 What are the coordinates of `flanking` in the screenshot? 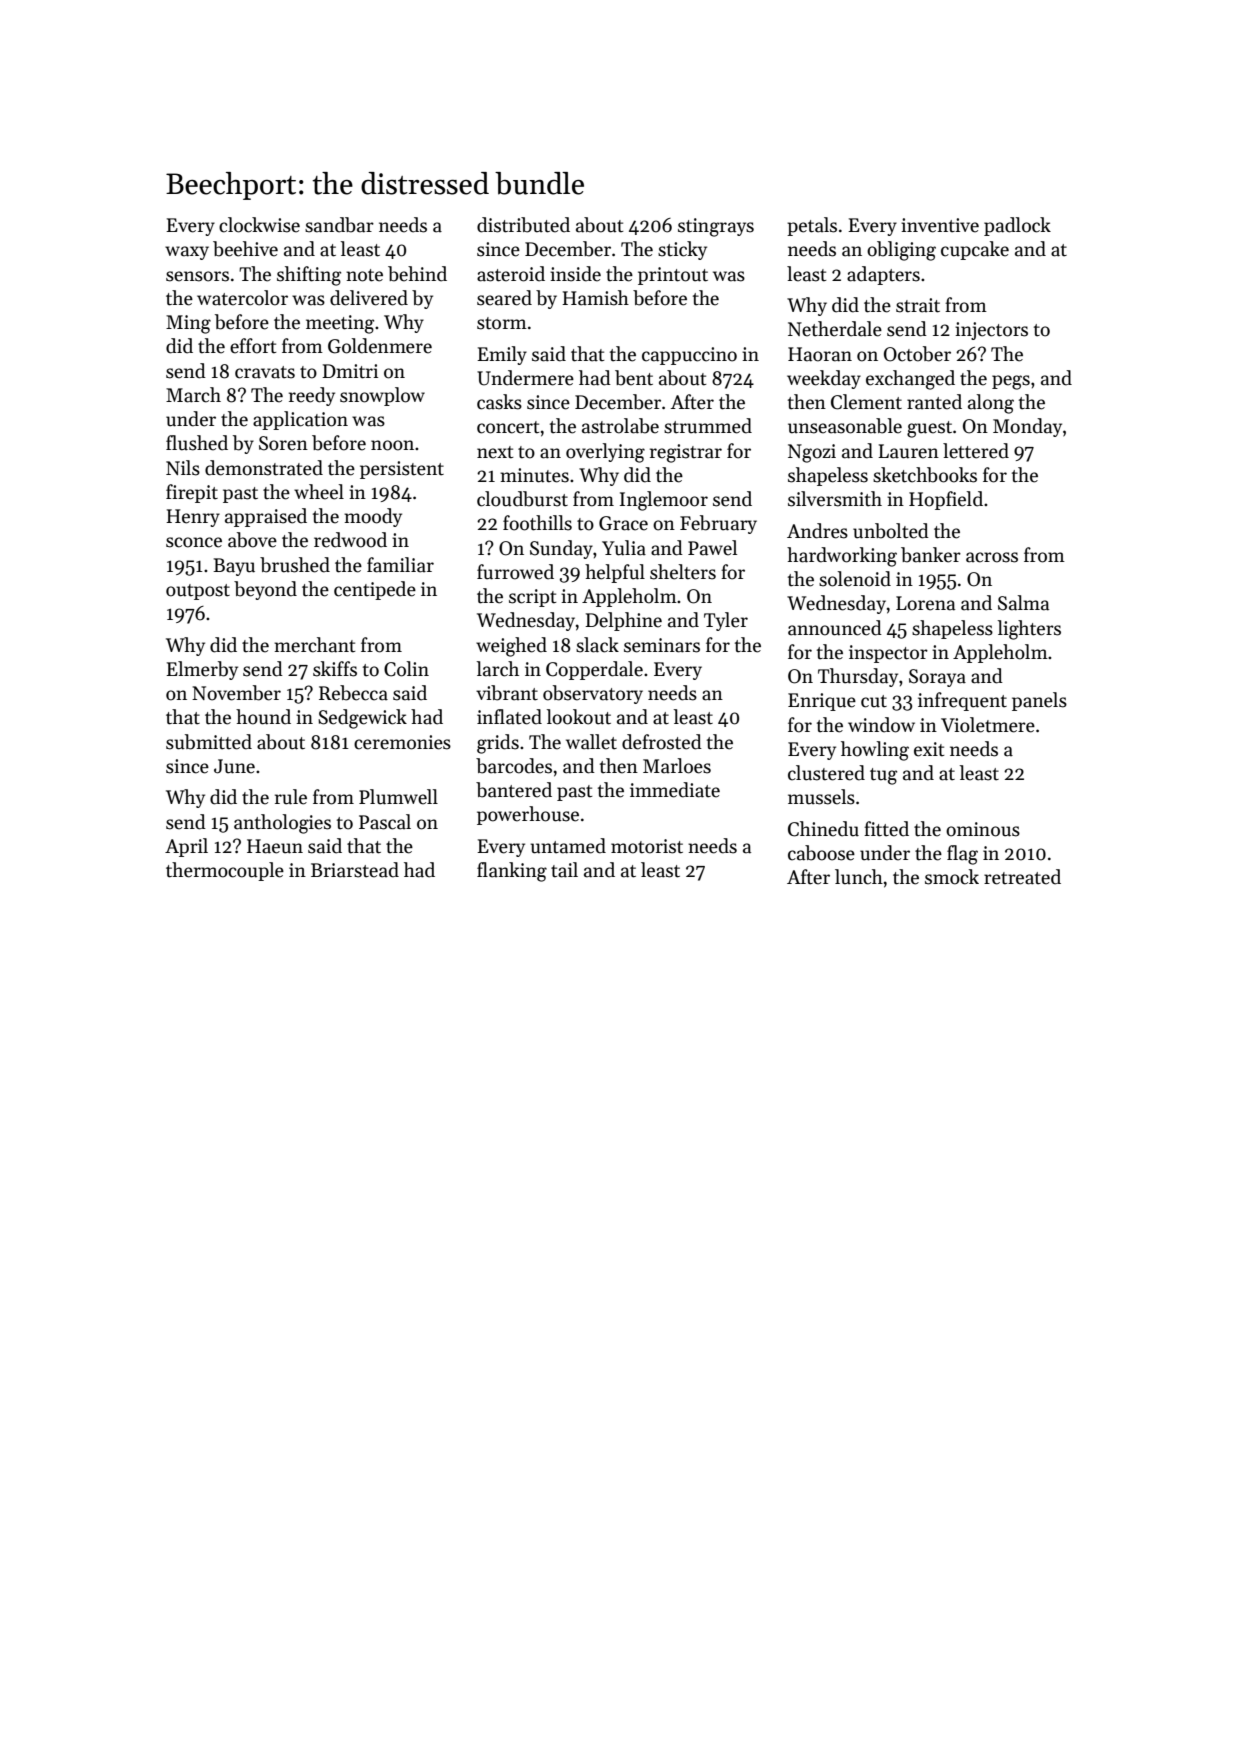 It's located at (512, 872).
